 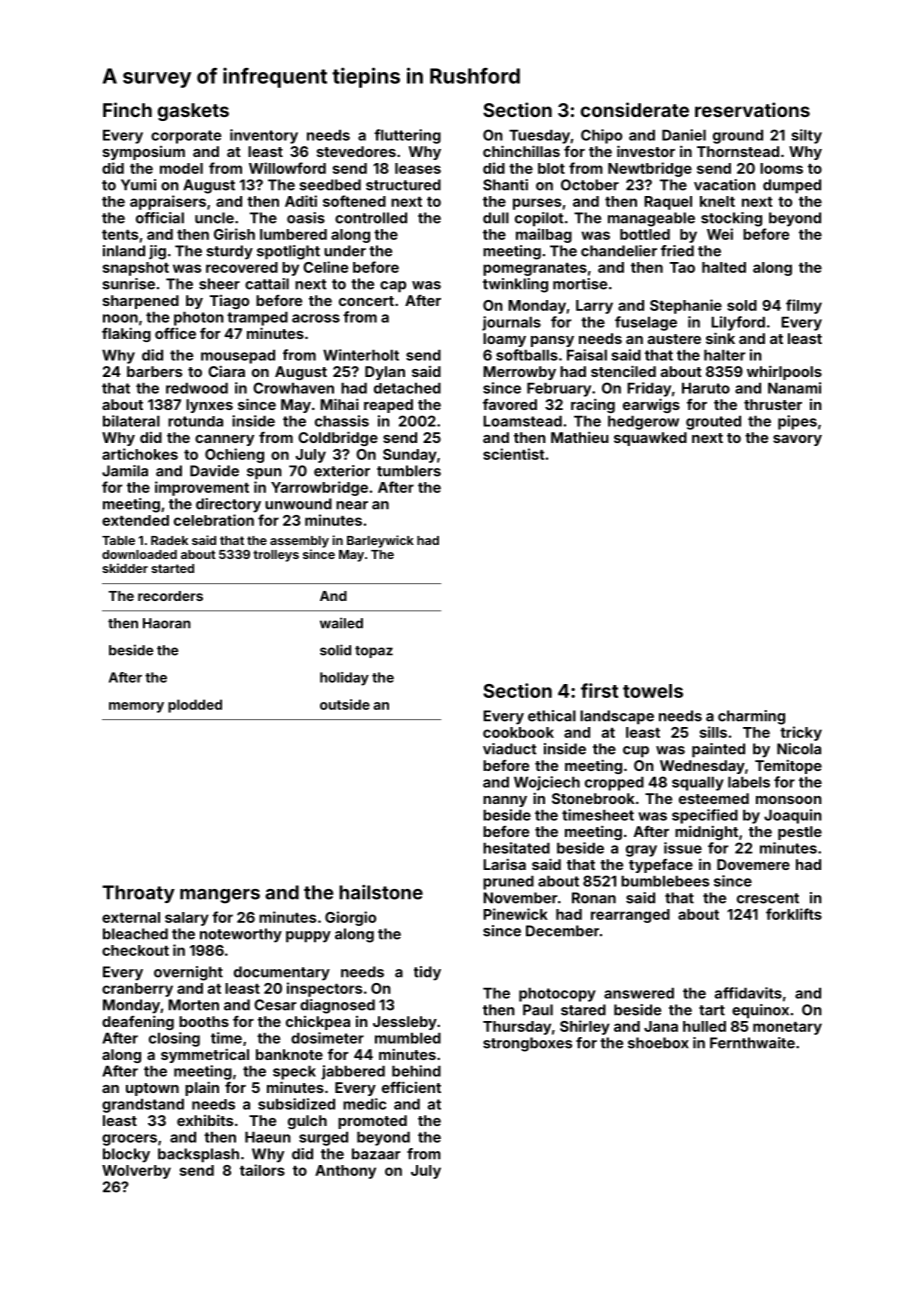 I want to click on Paul, so click(x=538, y=1010).
